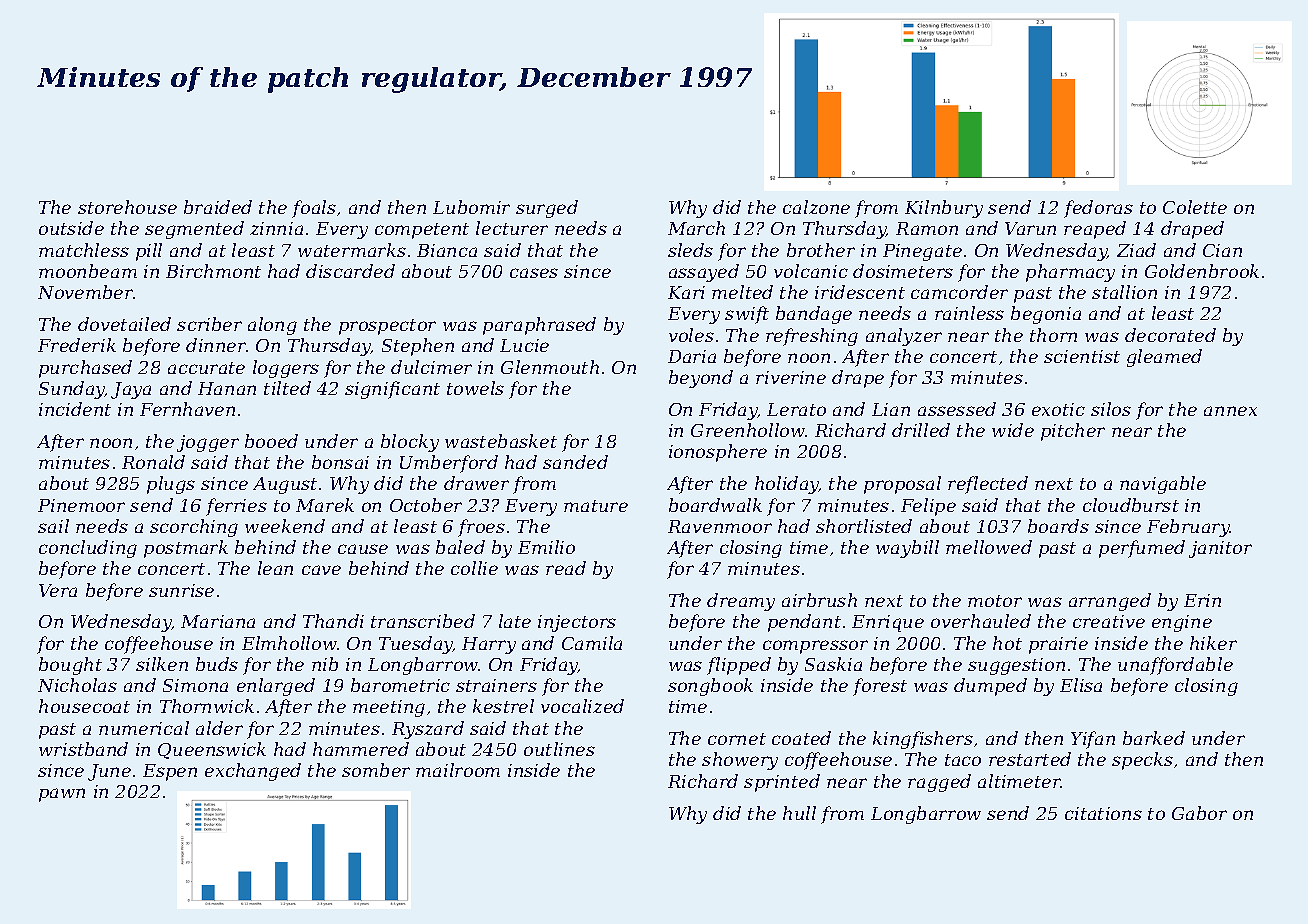 The height and width of the image is (924, 1308). Describe the element at coordinates (1131, 505) in the image. I see `cloudburst` at that location.
